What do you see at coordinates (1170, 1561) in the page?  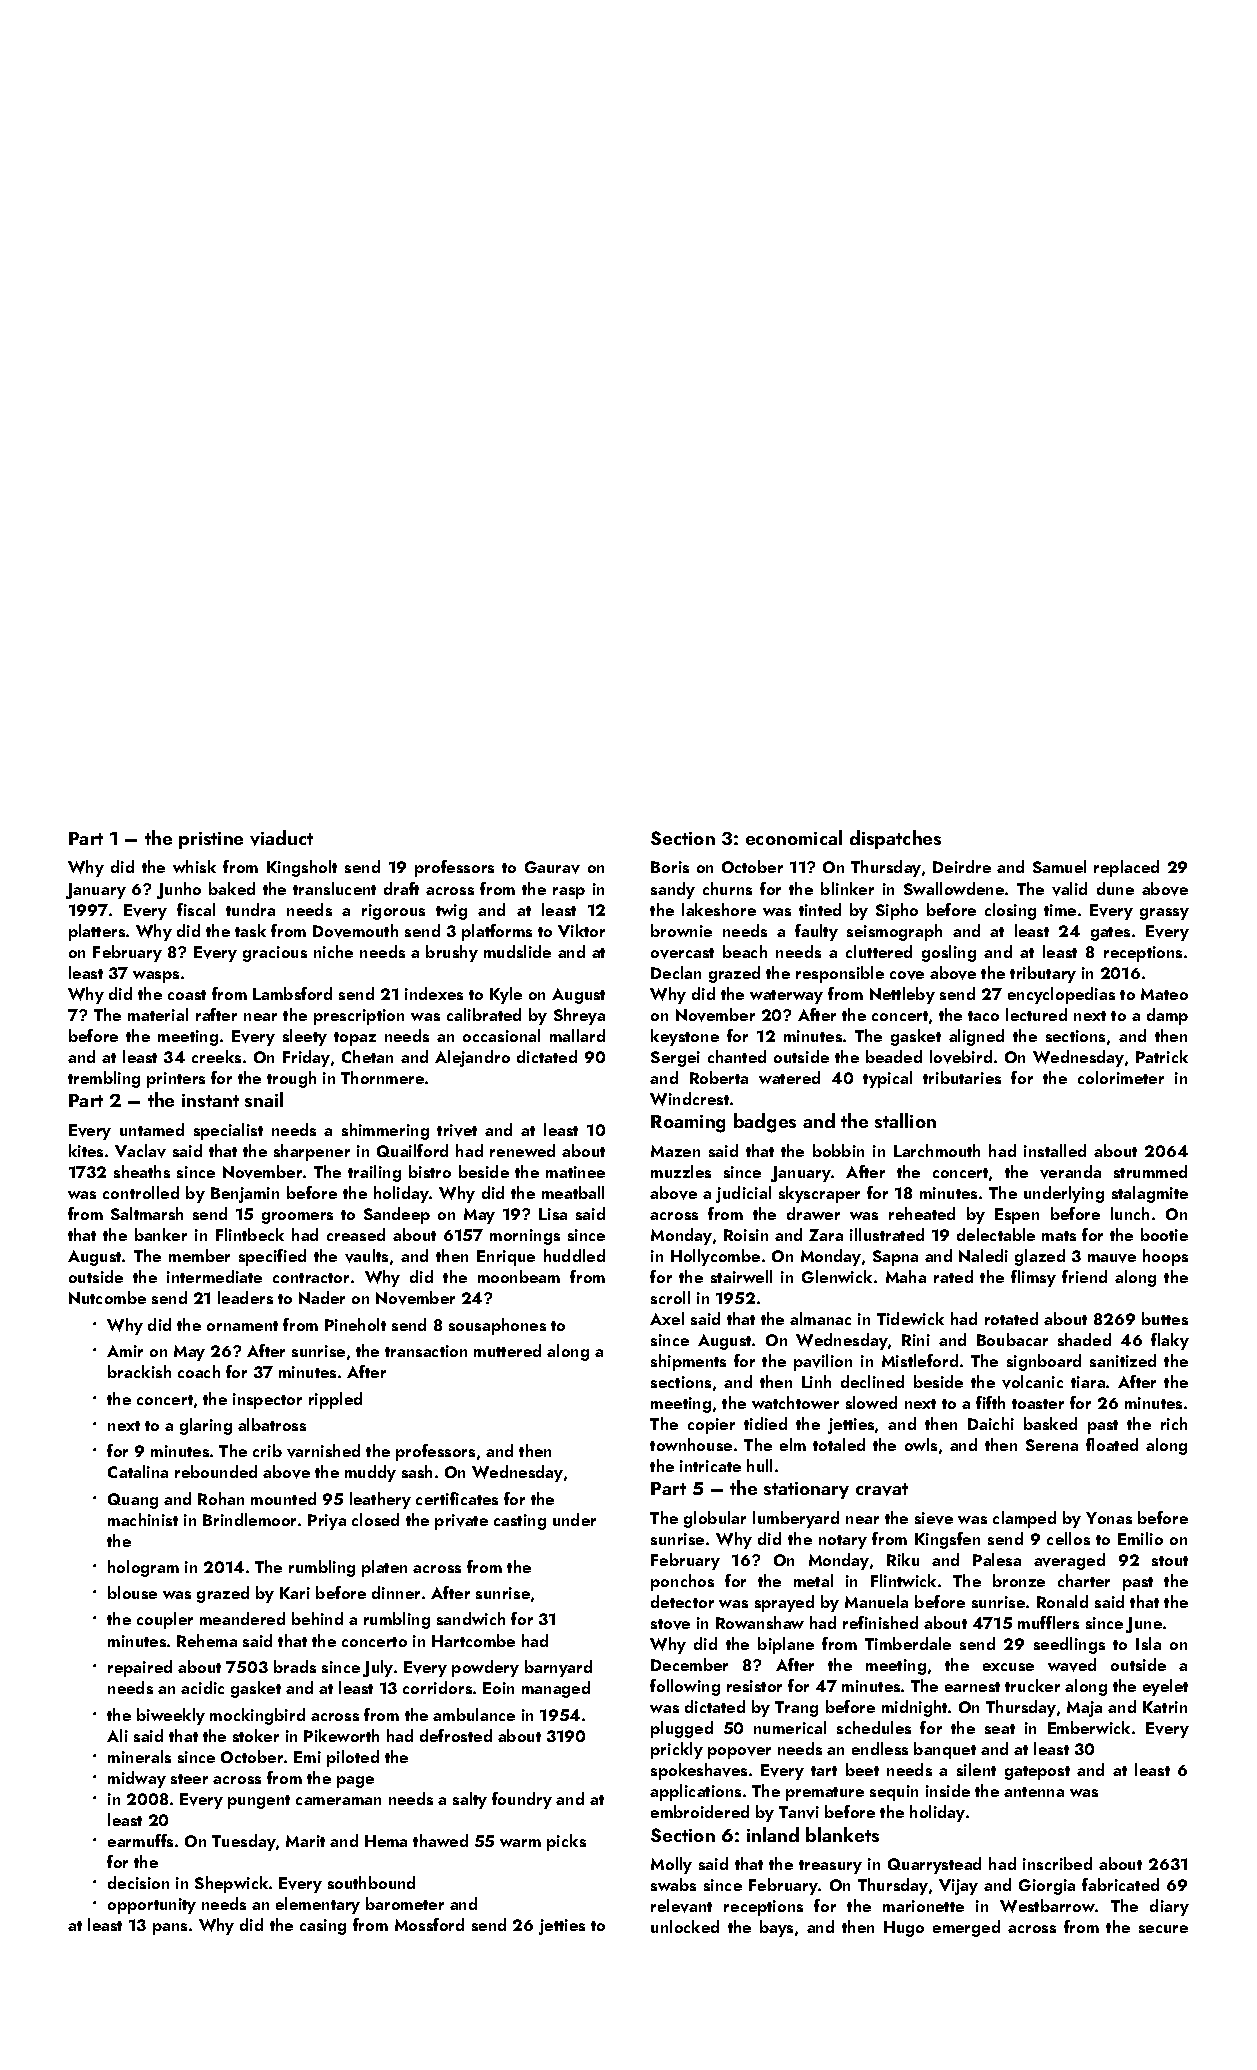 I see `stout` at bounding box center [1170, 1561].
